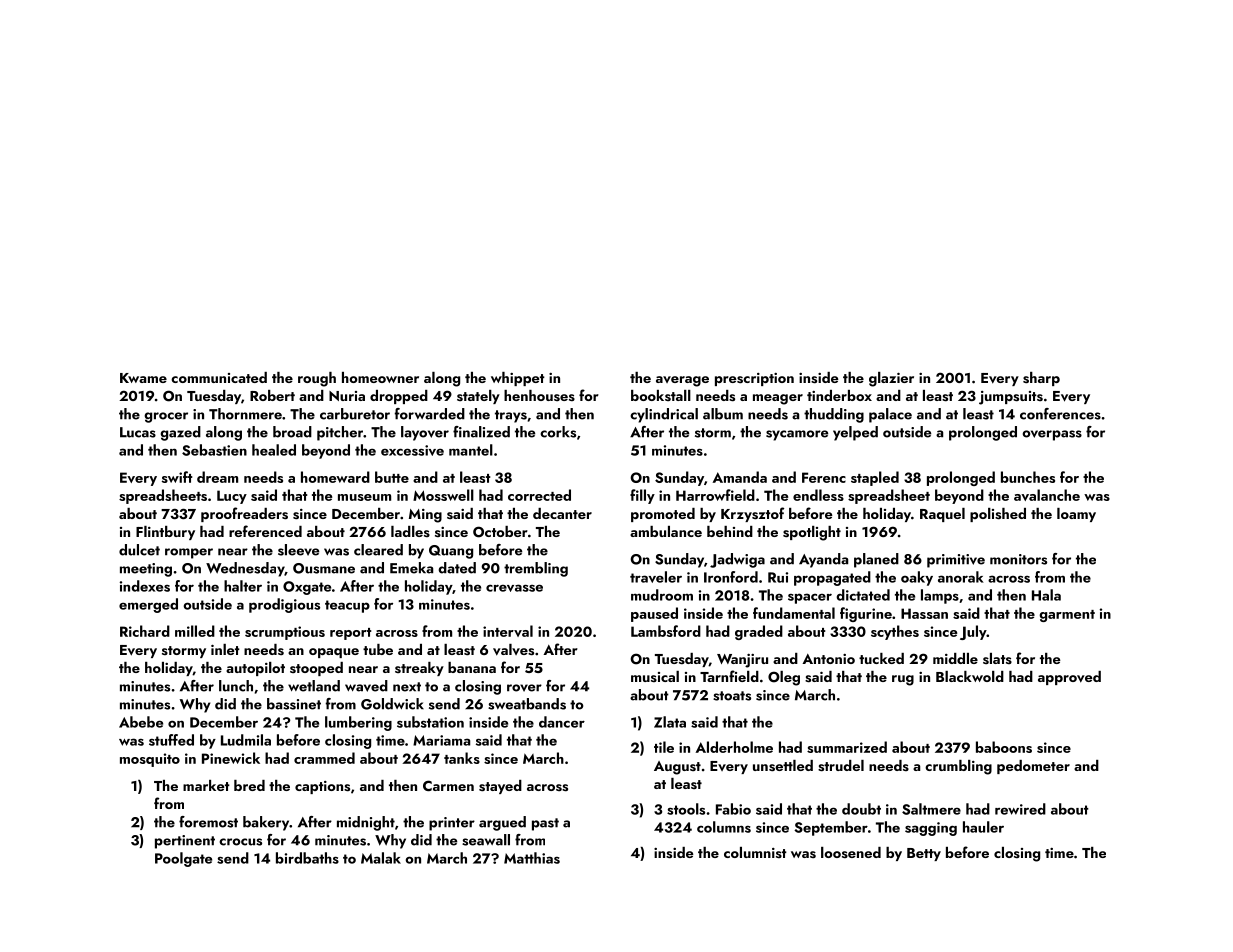 The height and width of the screenshot is (952, 1233). I want to click on foremost, so click(208, 822).
